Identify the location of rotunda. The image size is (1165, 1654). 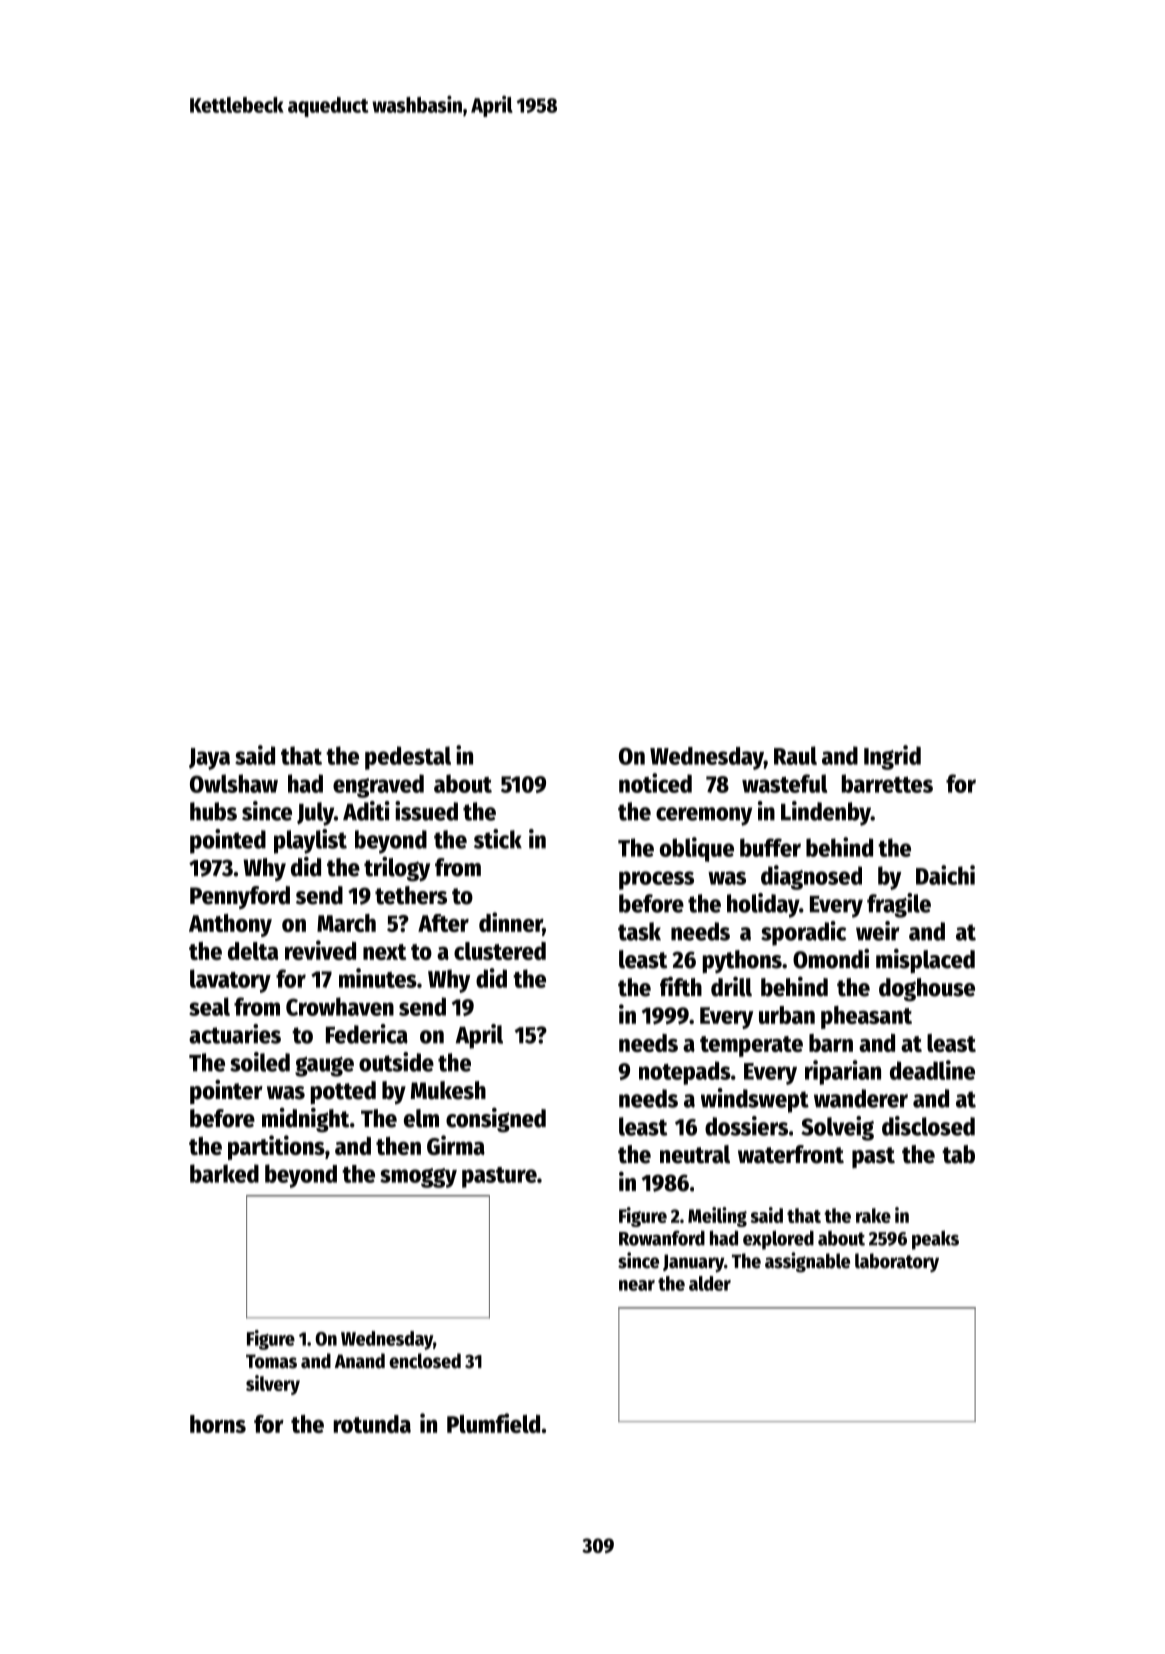
(372, 1424).
